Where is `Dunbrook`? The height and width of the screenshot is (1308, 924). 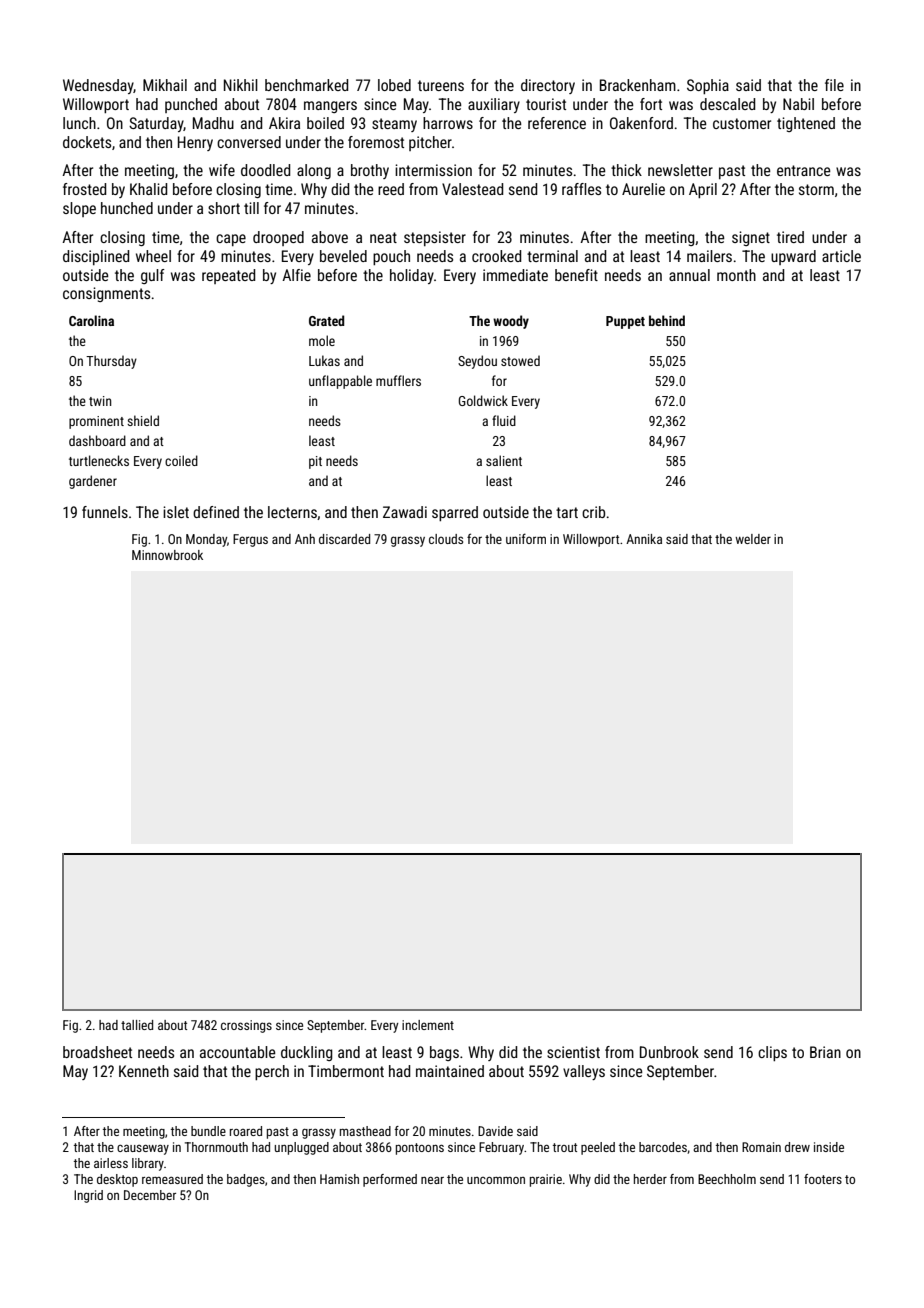 Dunbrook is located at coordinates (669, 1052).
